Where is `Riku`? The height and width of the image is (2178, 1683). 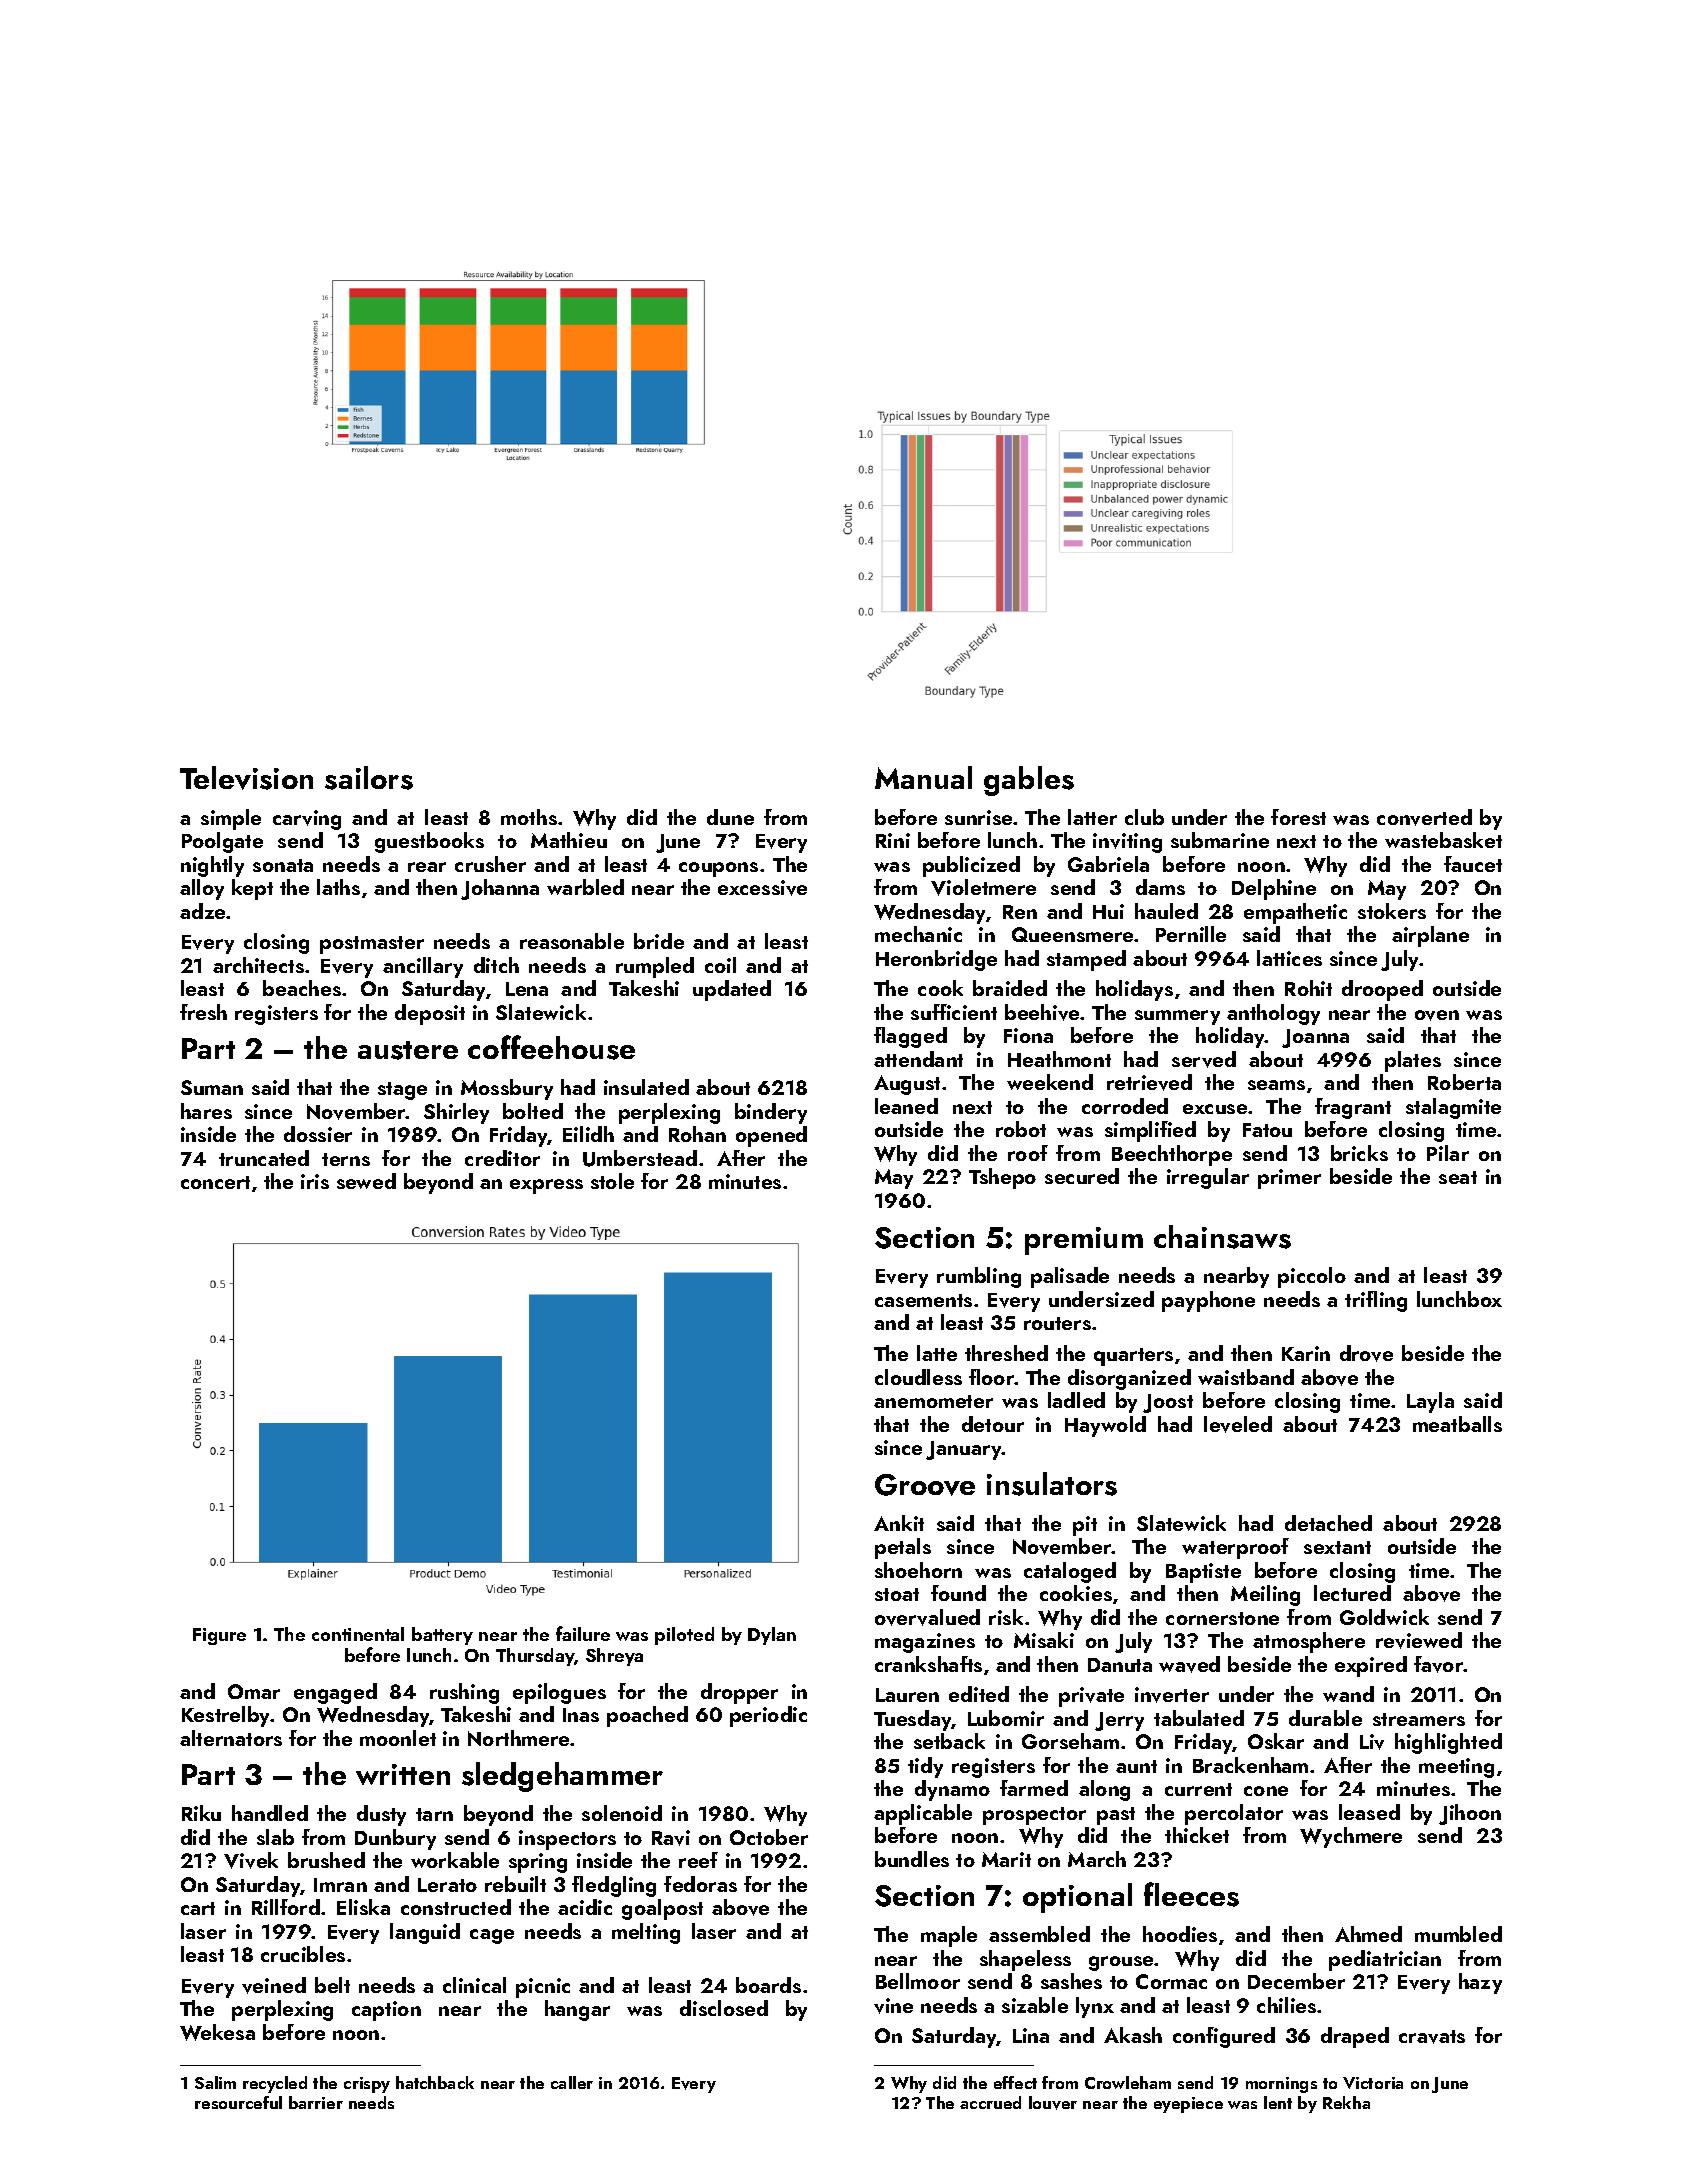 Riku is located at coordinates (201, 1813).
